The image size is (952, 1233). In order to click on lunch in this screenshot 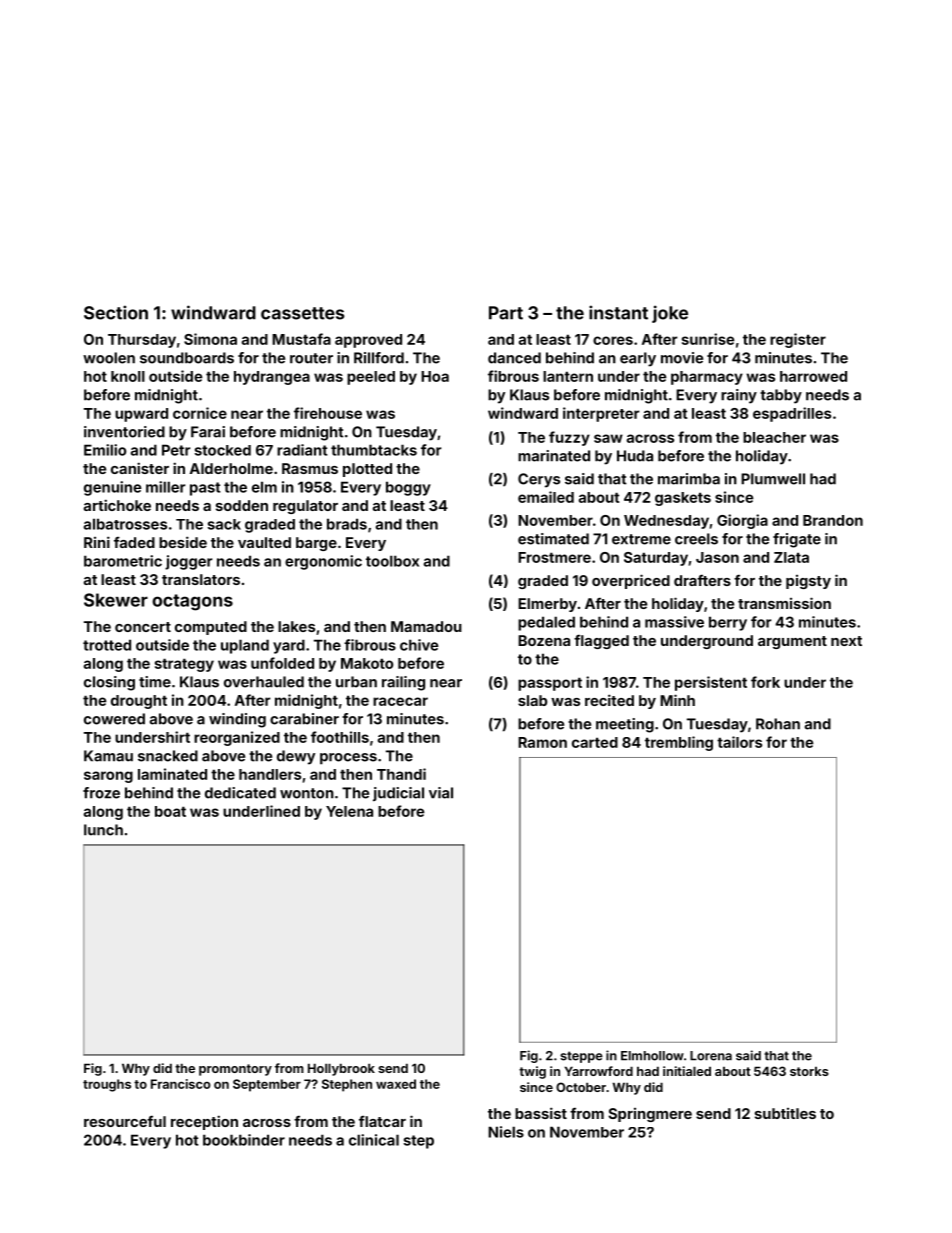, I will do `click(103, 830)`.
